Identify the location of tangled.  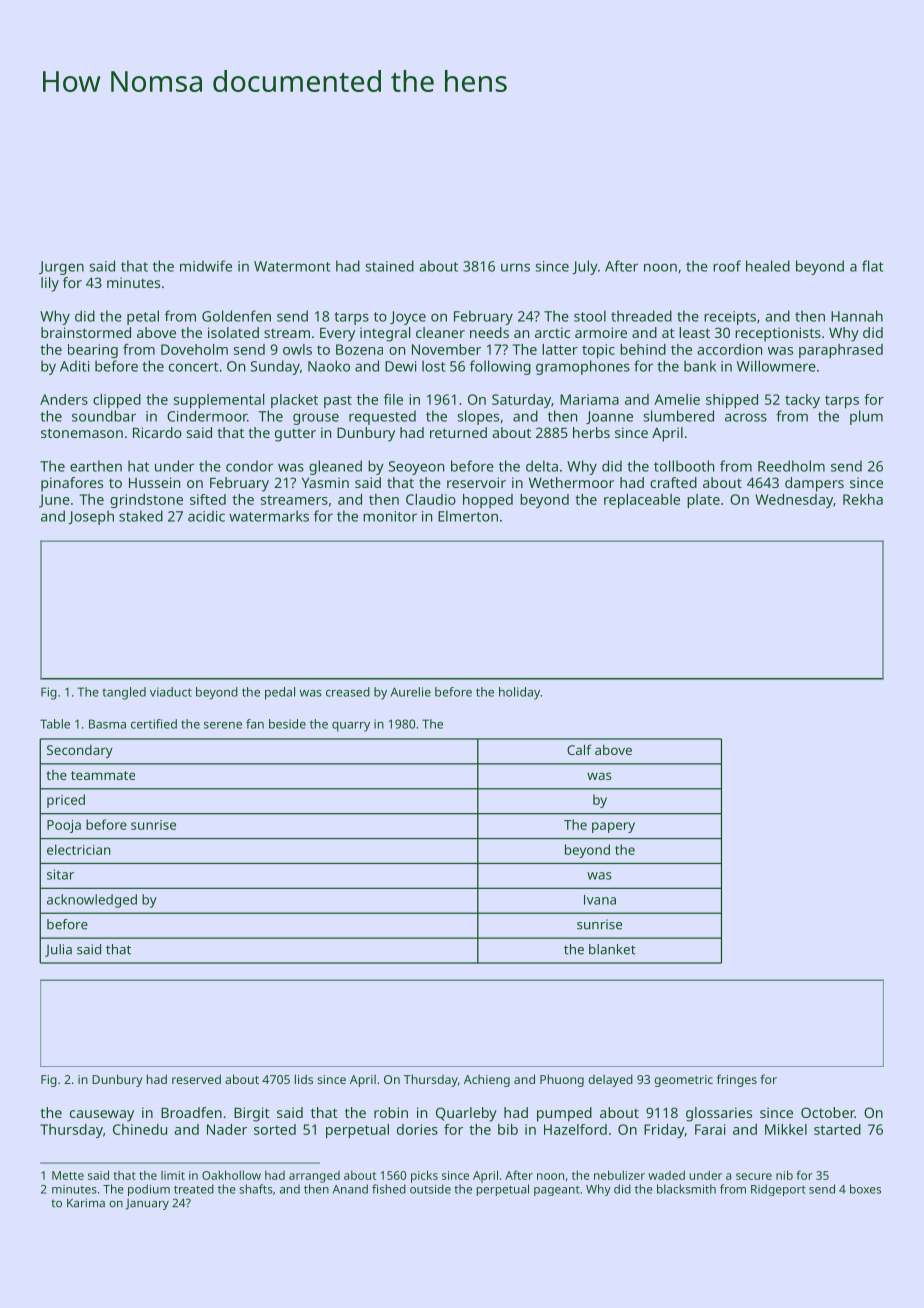
(124, 693).
